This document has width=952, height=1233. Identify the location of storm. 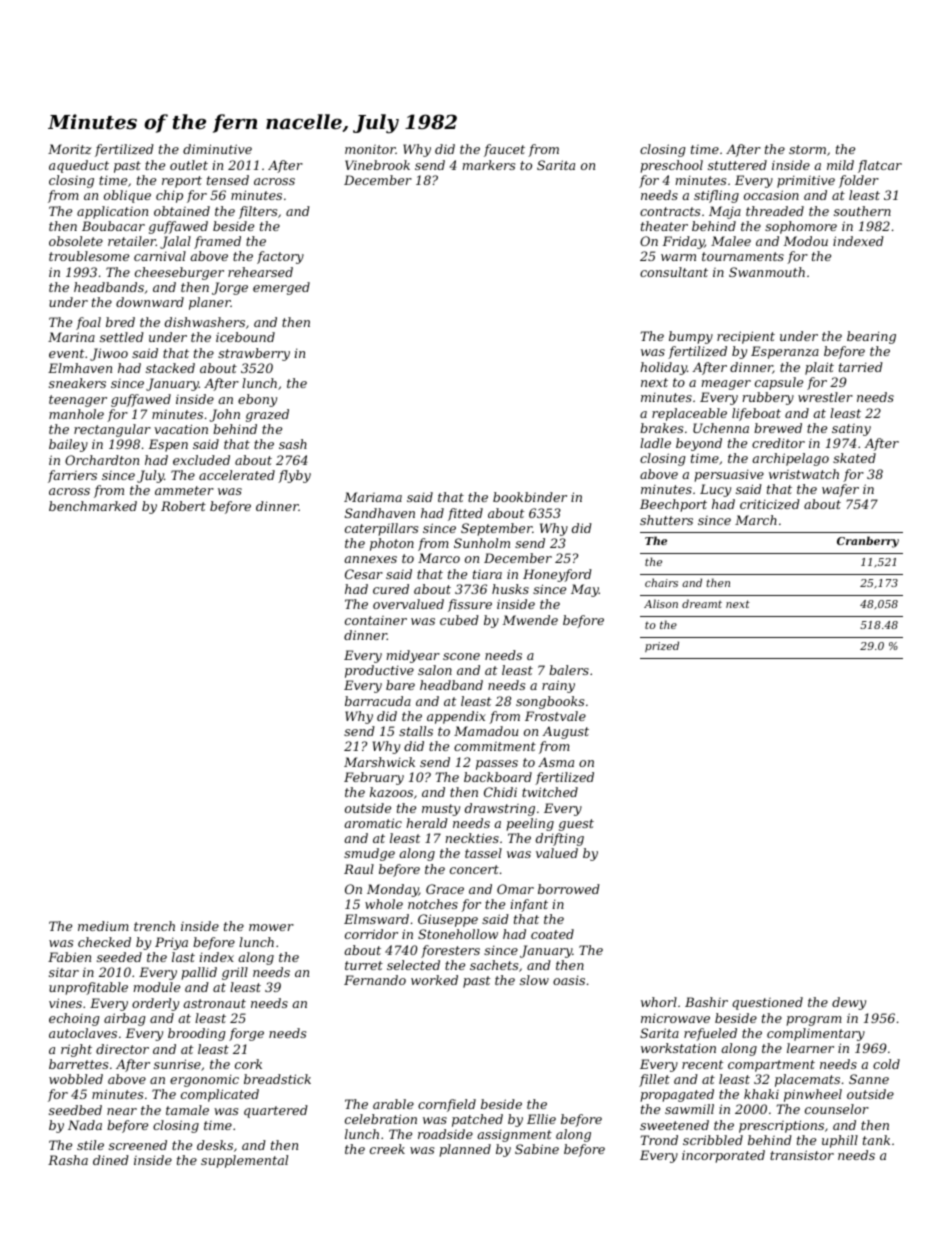
(807, 149).
